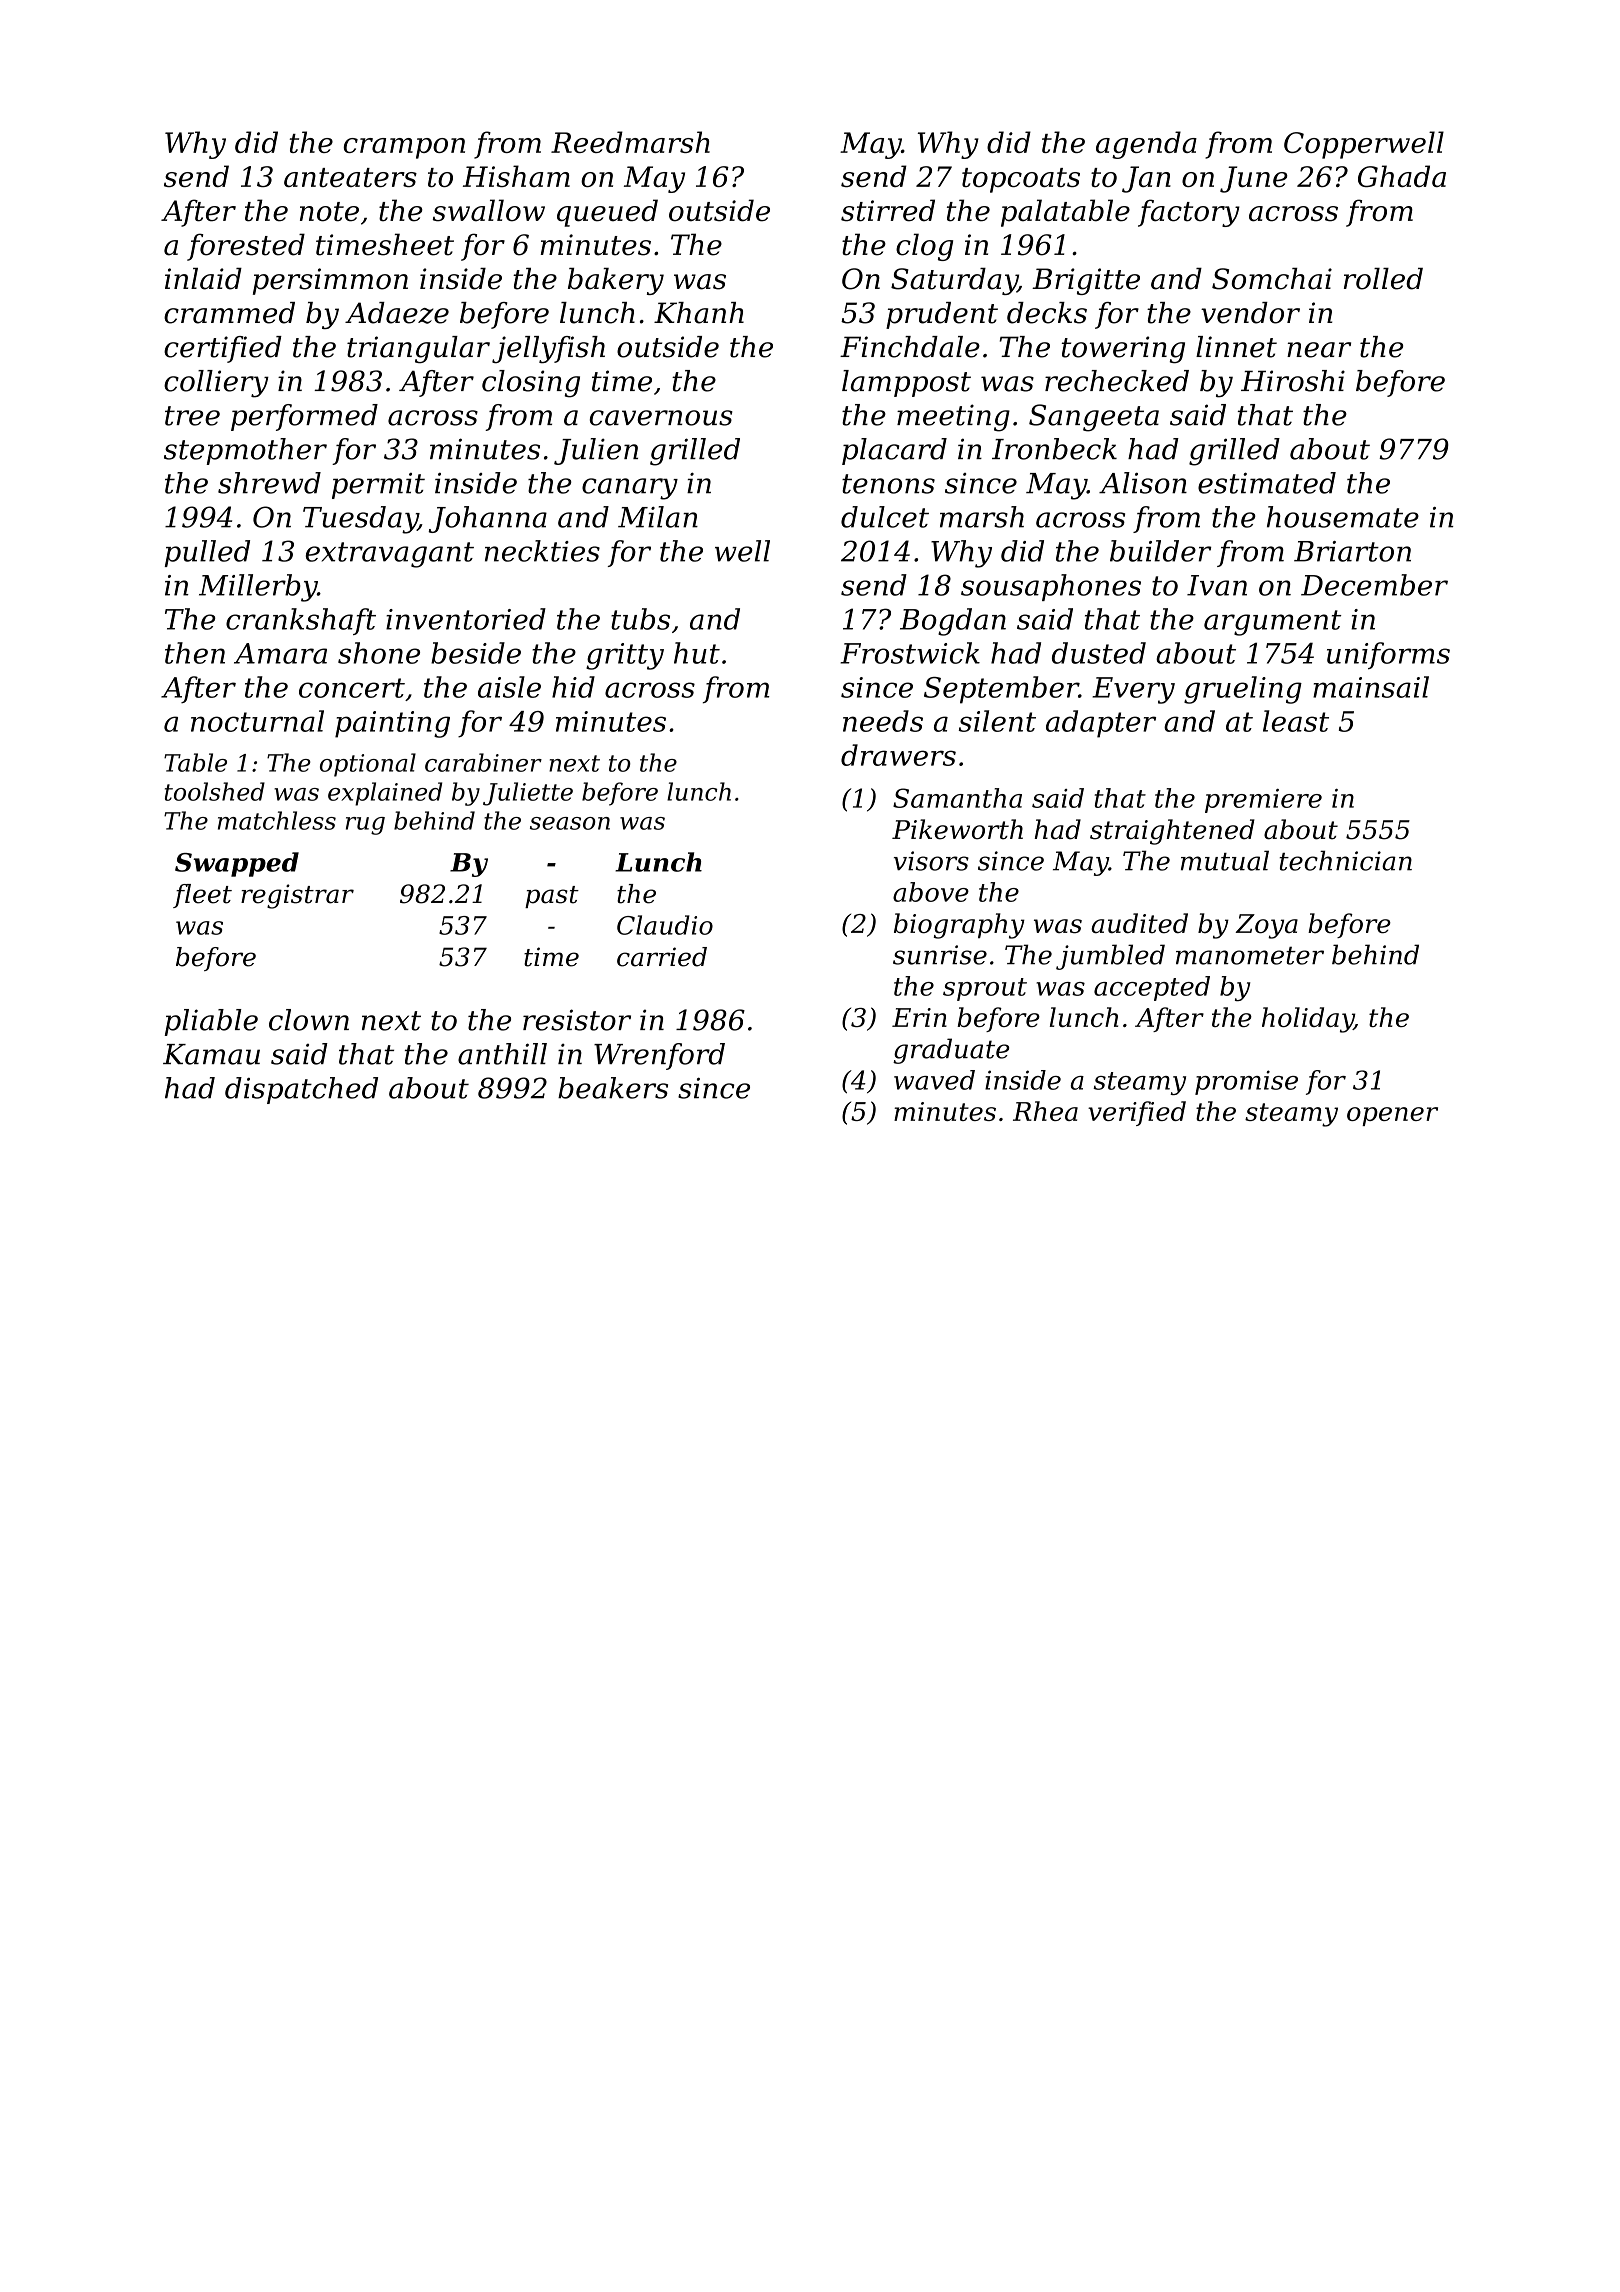  What do you see at coordinates (1272, 623) in the page?
I see `argument` at bounding box center [1272, 623].
